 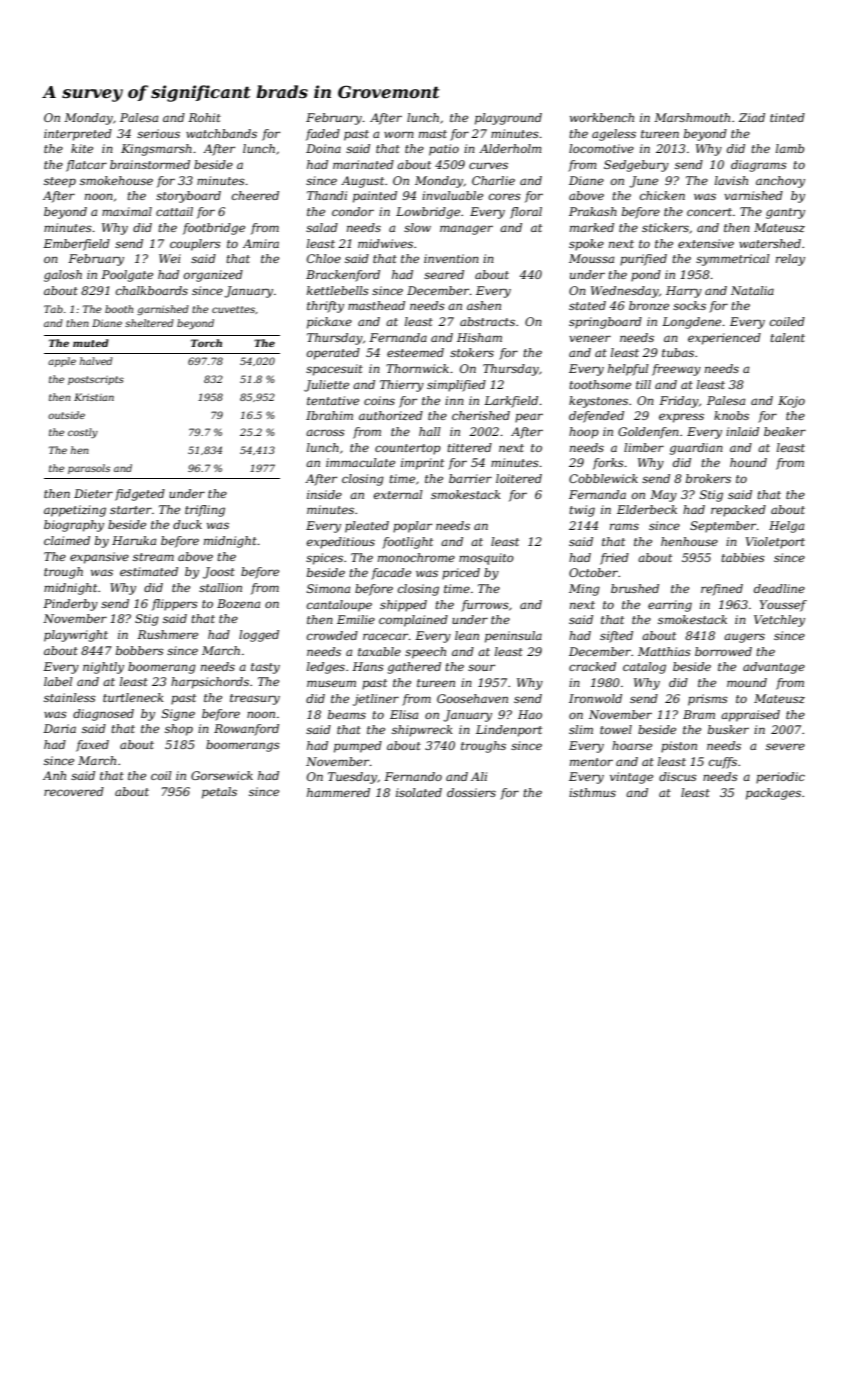 What do you see at coordinates (246, 730) in the document?
I see `Rowanford` at bounding box center [246, 730].
